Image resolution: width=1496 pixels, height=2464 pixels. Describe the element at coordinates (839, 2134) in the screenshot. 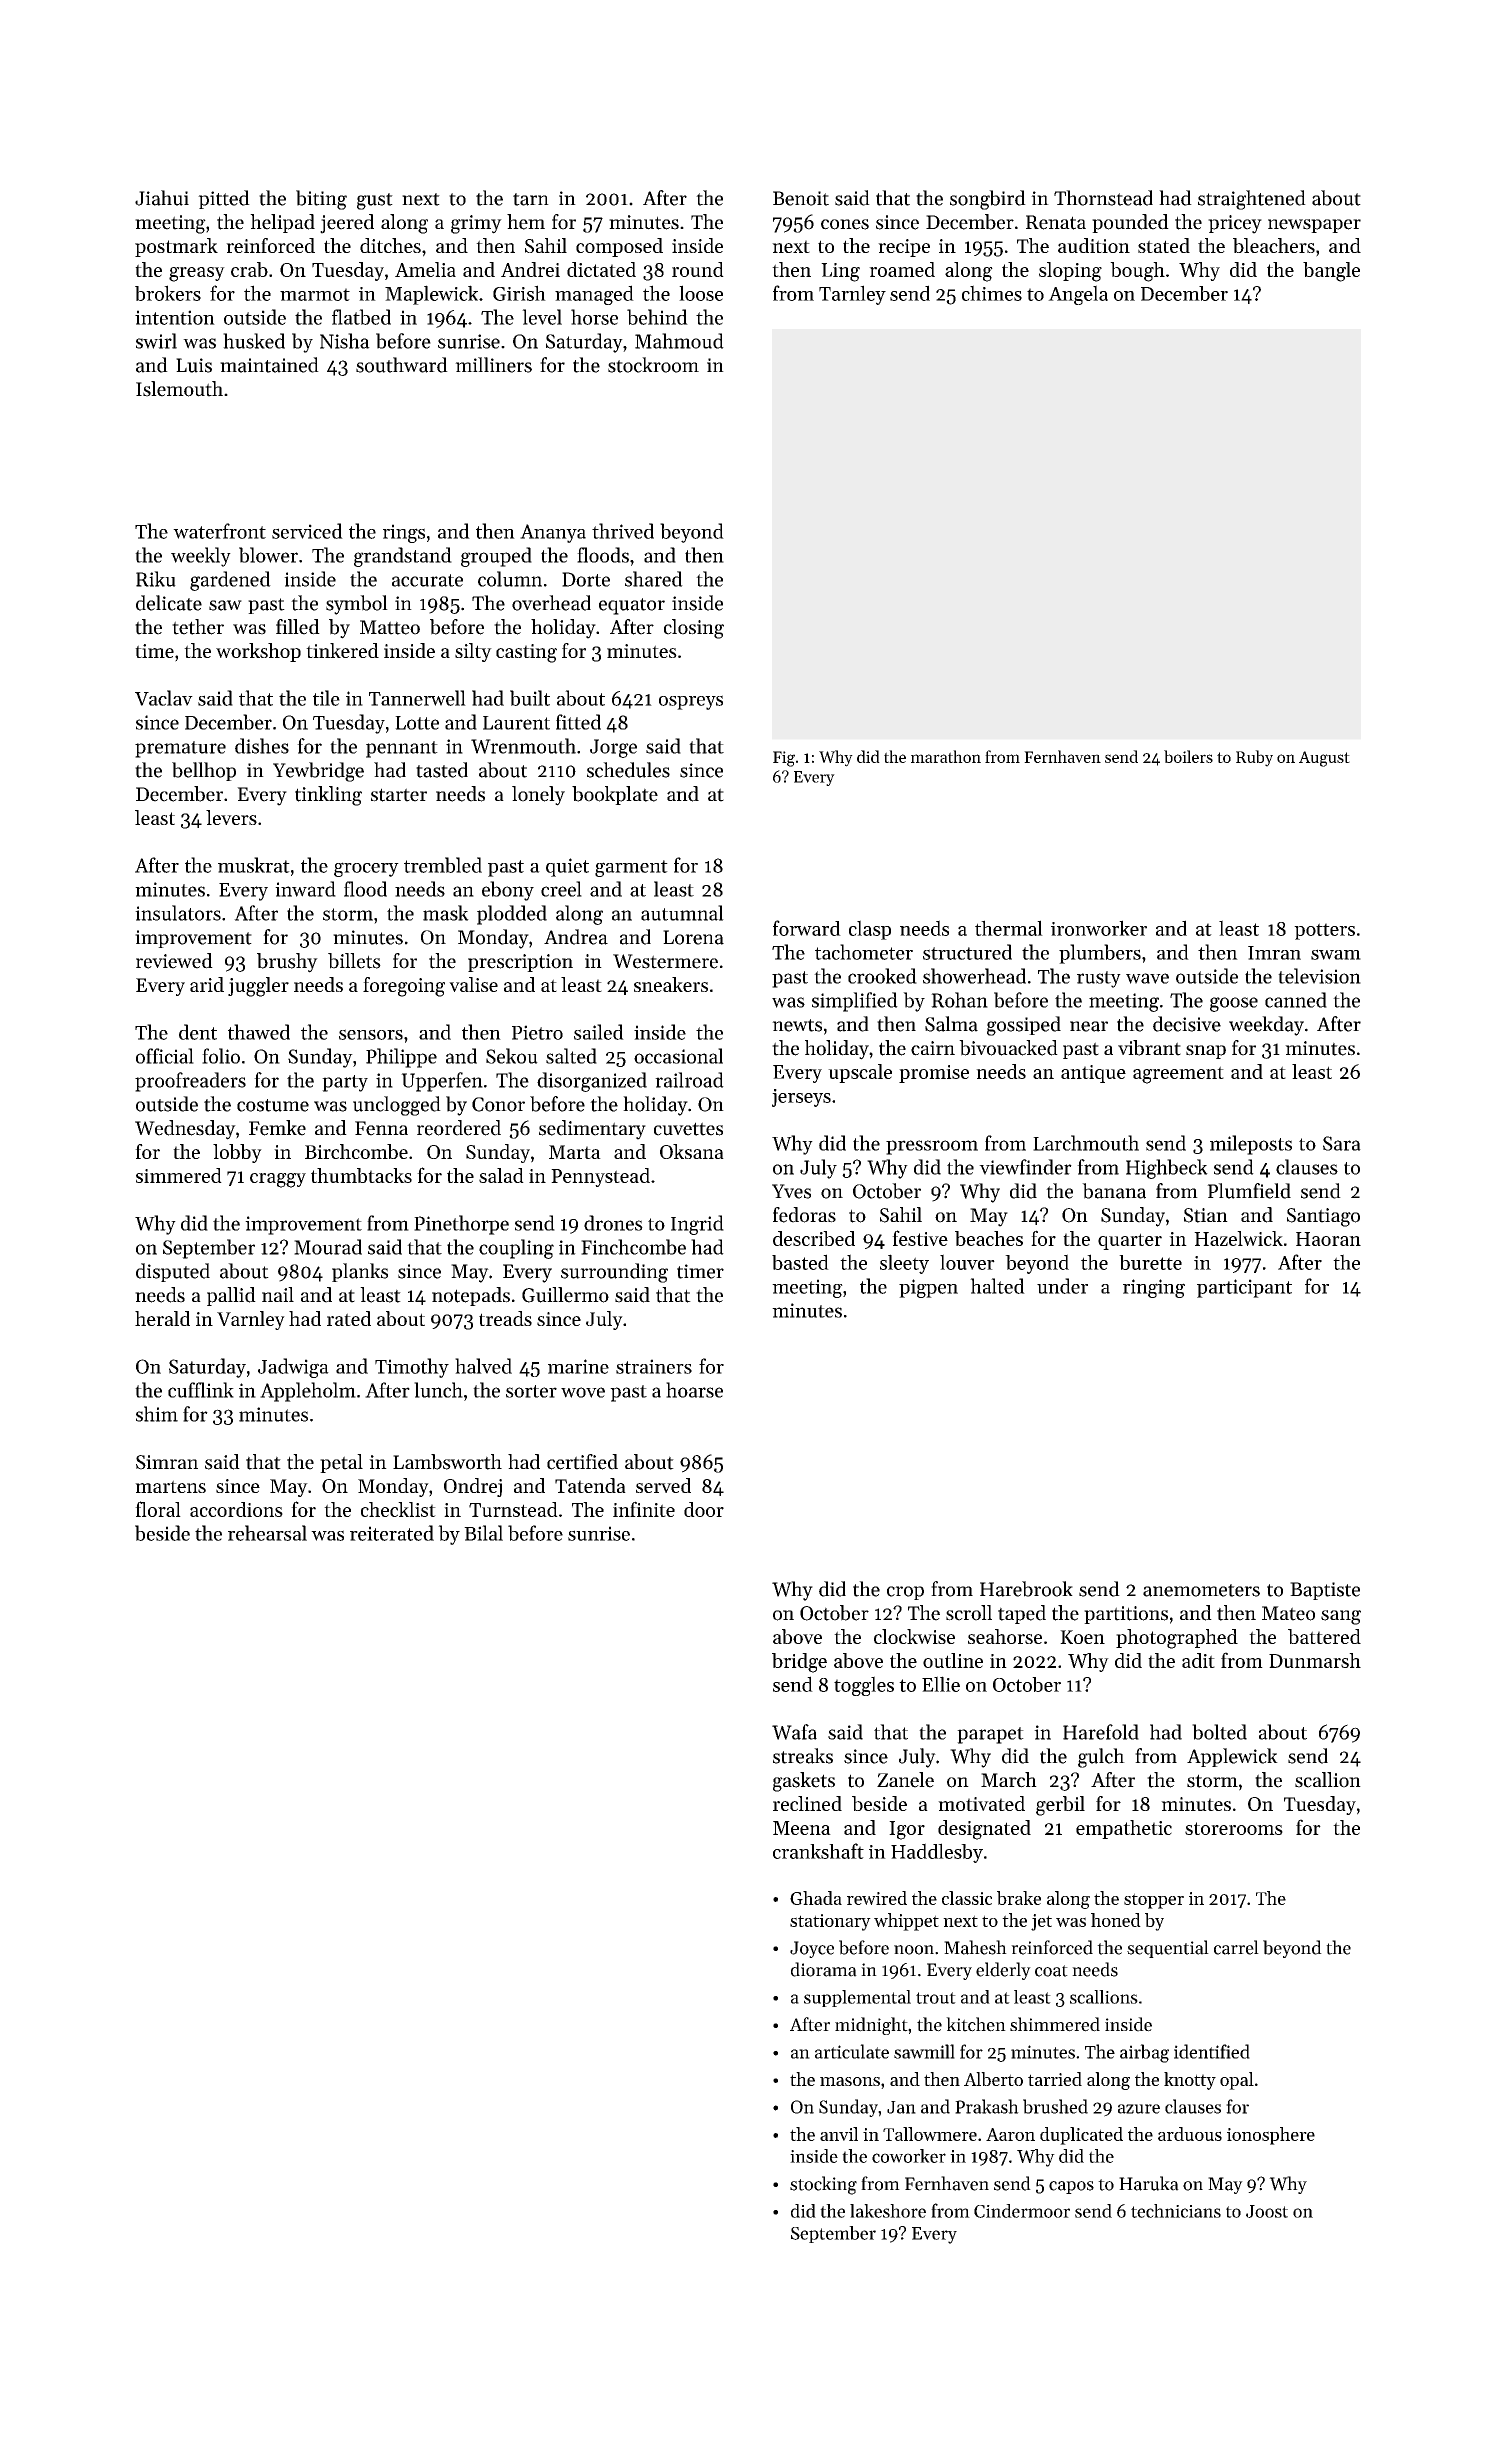

I see `anvil` at that location.
